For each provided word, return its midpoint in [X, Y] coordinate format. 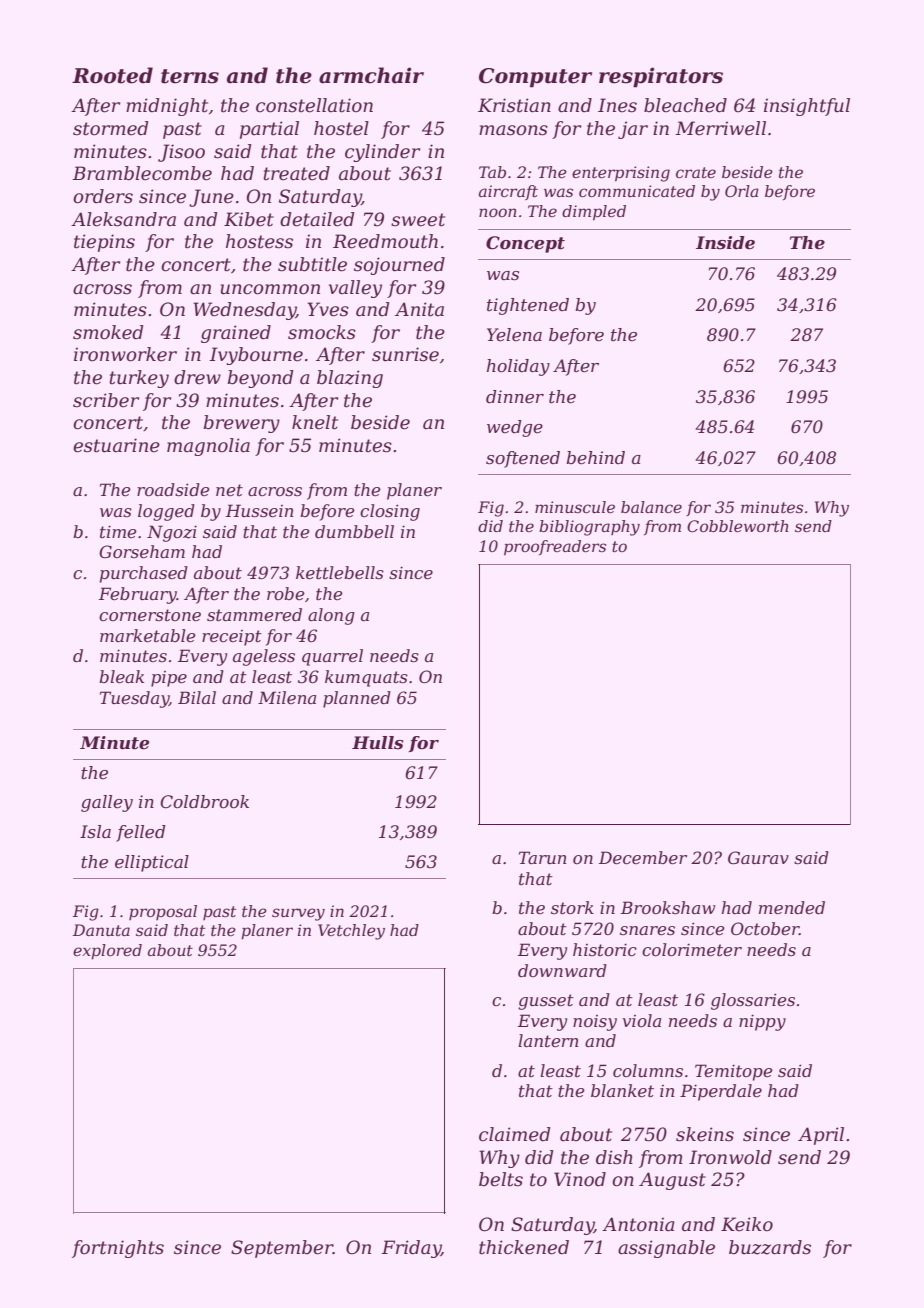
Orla [742, 191]
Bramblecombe [142, 173]
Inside [725, 243]
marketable [148, 635]
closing [390, 512]
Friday [411, 1249]
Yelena [514, 335]
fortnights [118, 1249]
